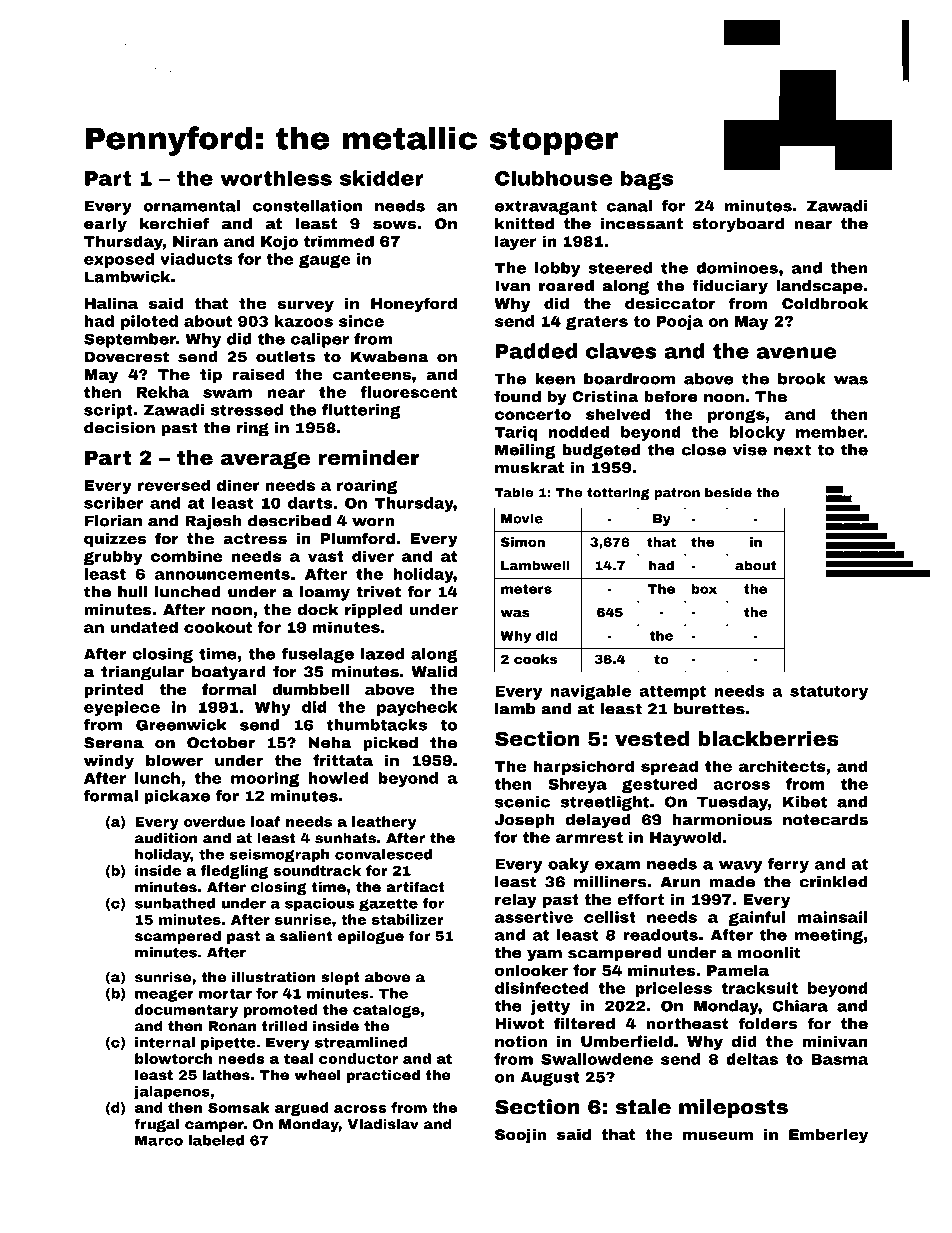 Image resolution: width=952 pixels, height=1233 pixels. I want to click on outlets, so click(285, 356).
